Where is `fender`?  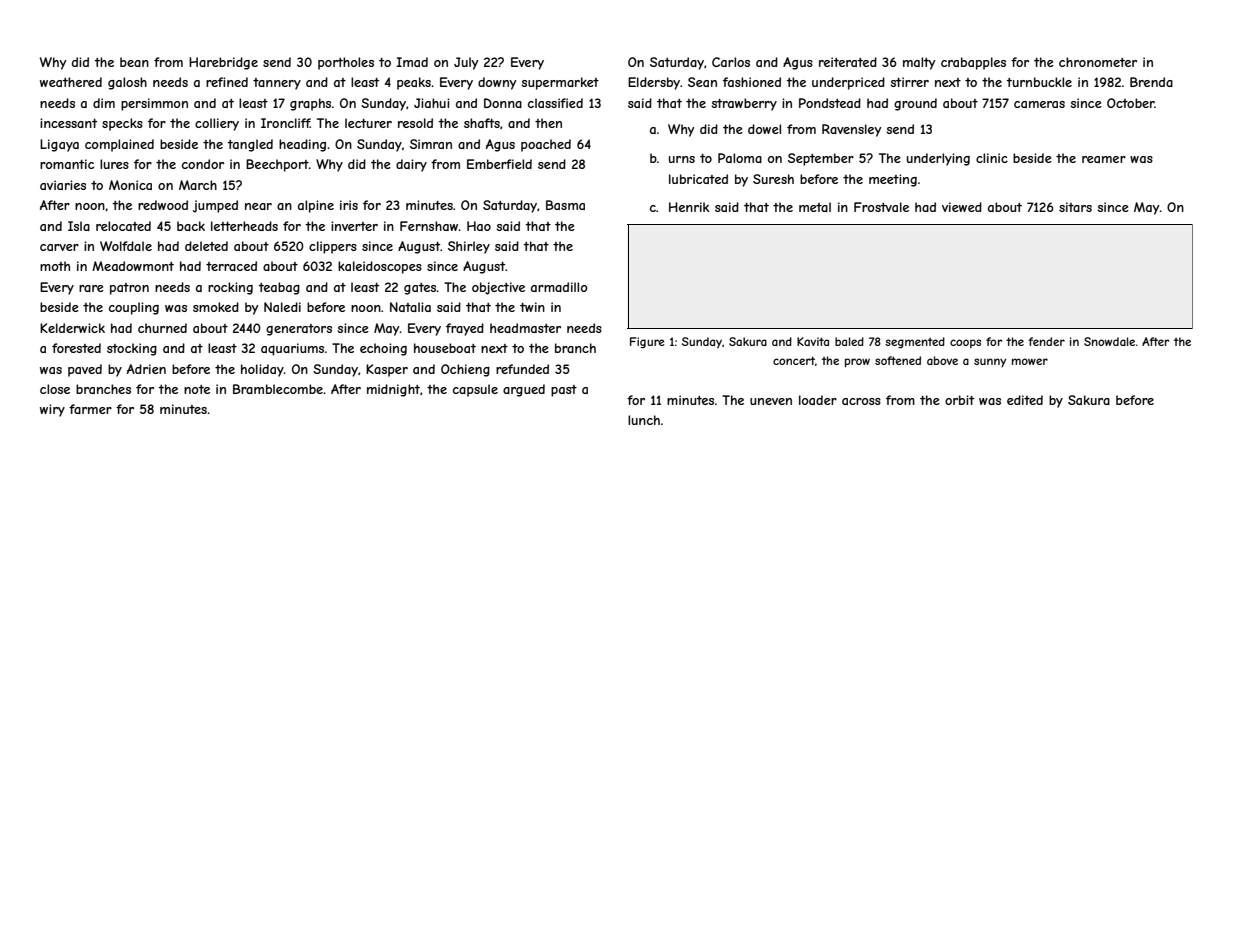 fender is located at coordinates (1046, 341).
